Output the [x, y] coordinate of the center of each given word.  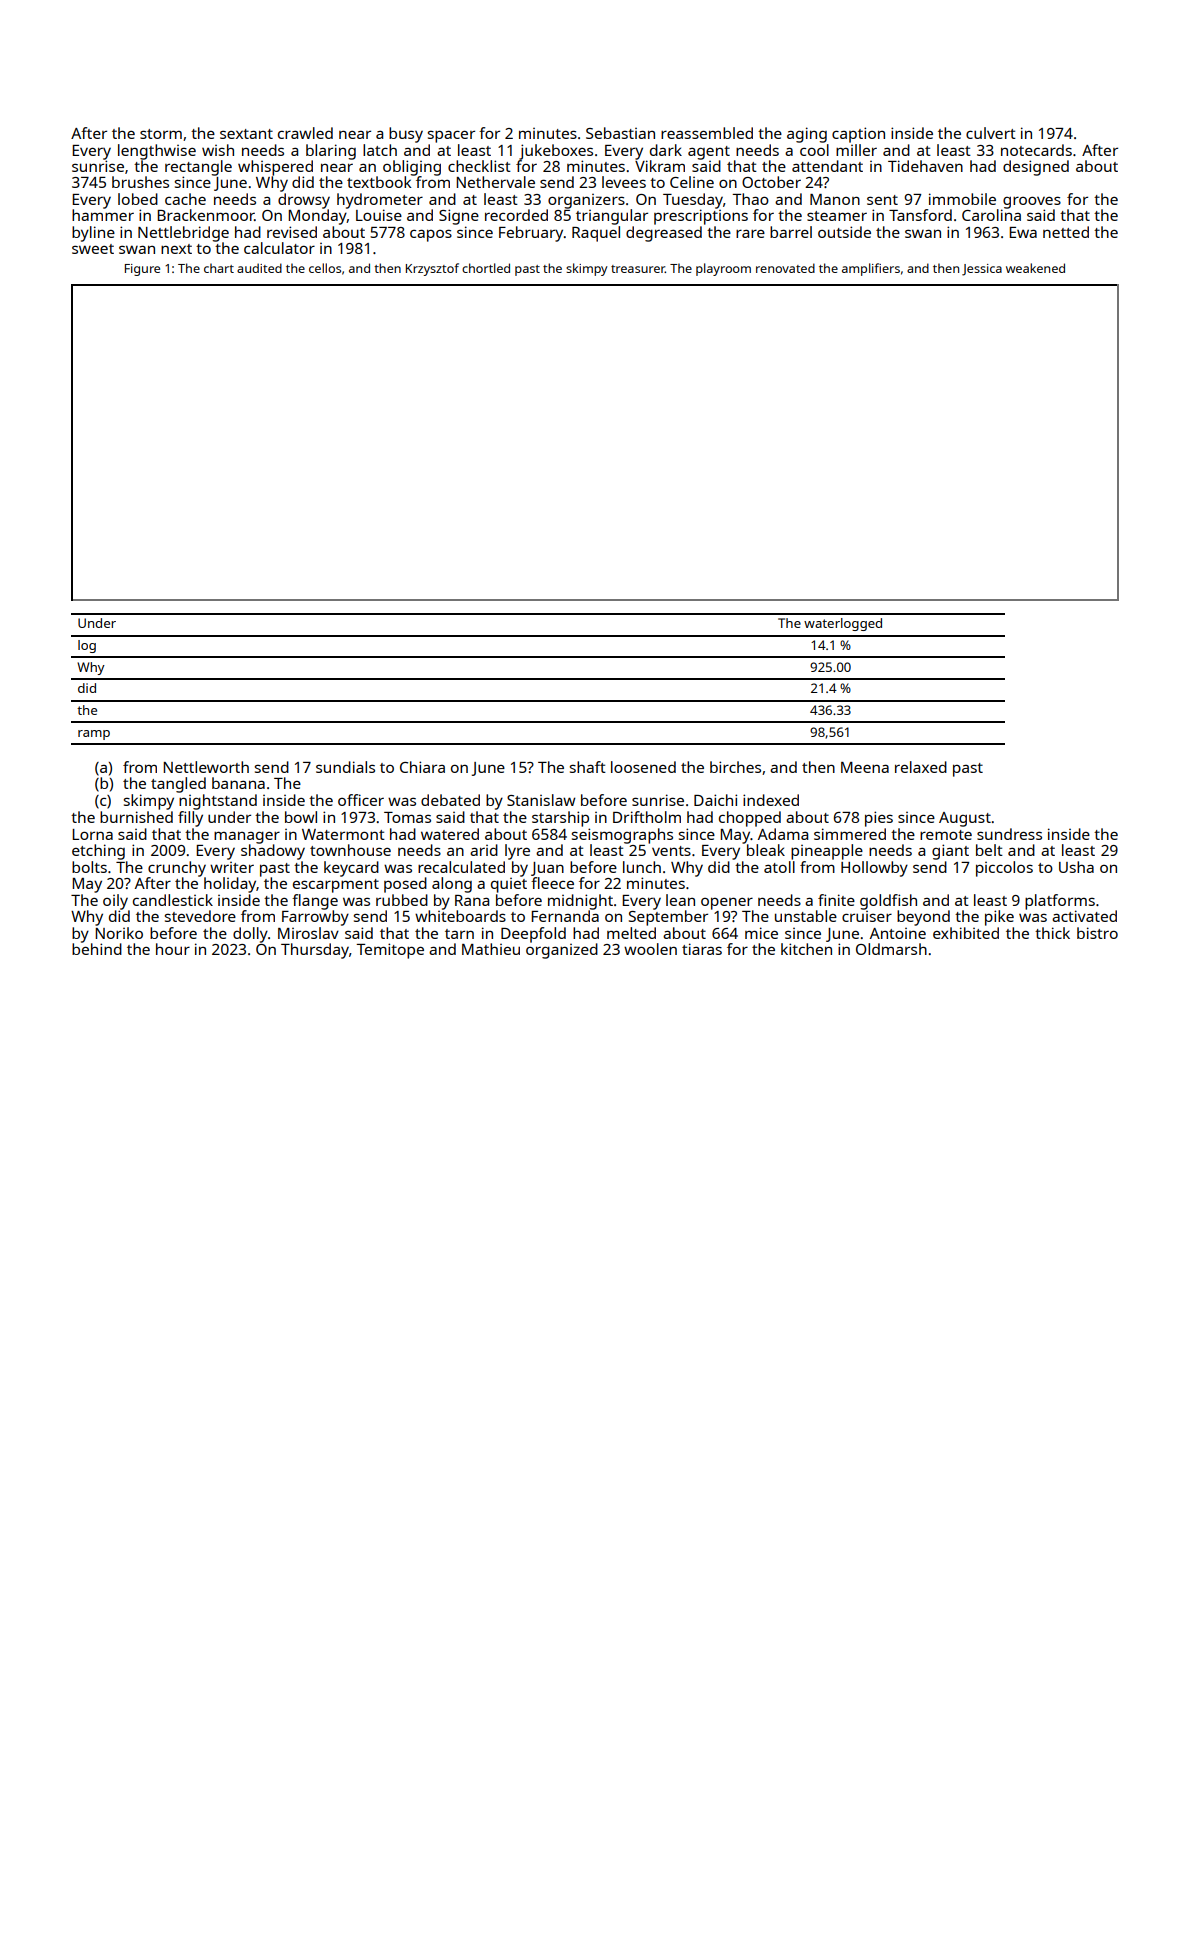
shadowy [273, 852]
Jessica [982, 270]
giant [950, 852]
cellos [325, 268]
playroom [723, 269]
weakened [1035, 268]
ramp [94, 735]
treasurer [638, 269]
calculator [279, 248]
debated [450, 800]
